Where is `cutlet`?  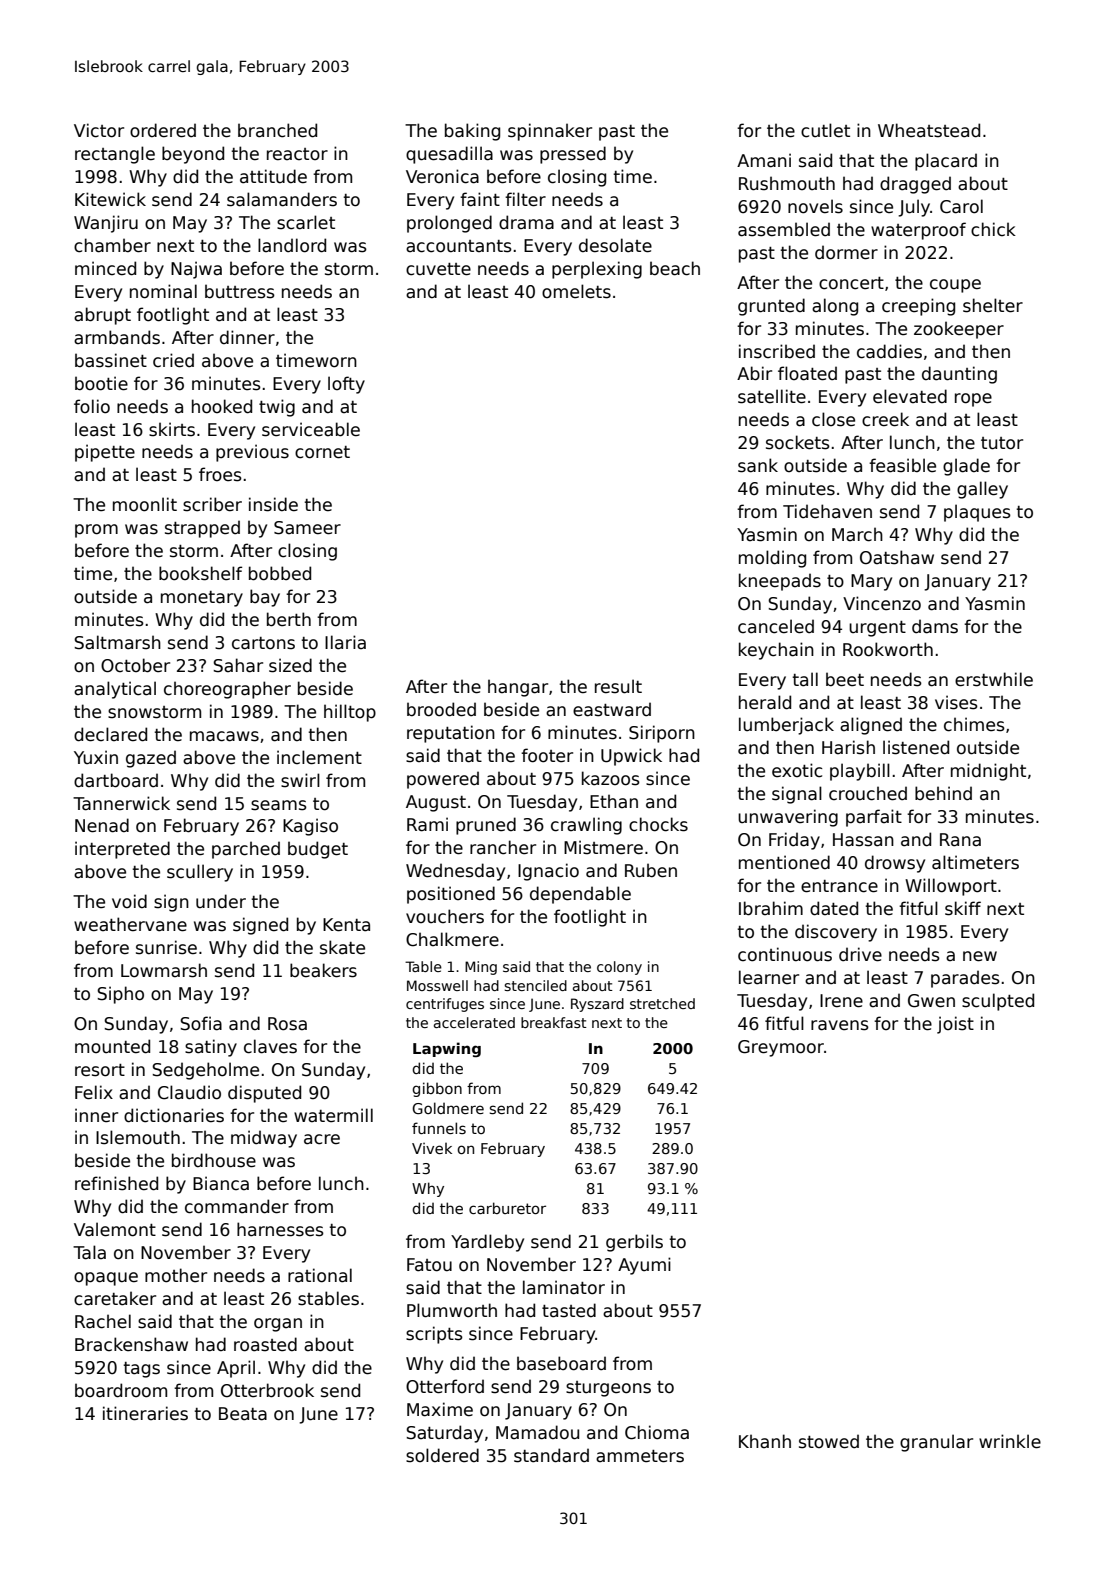 cutlet is located at coordinates (825, 130).
